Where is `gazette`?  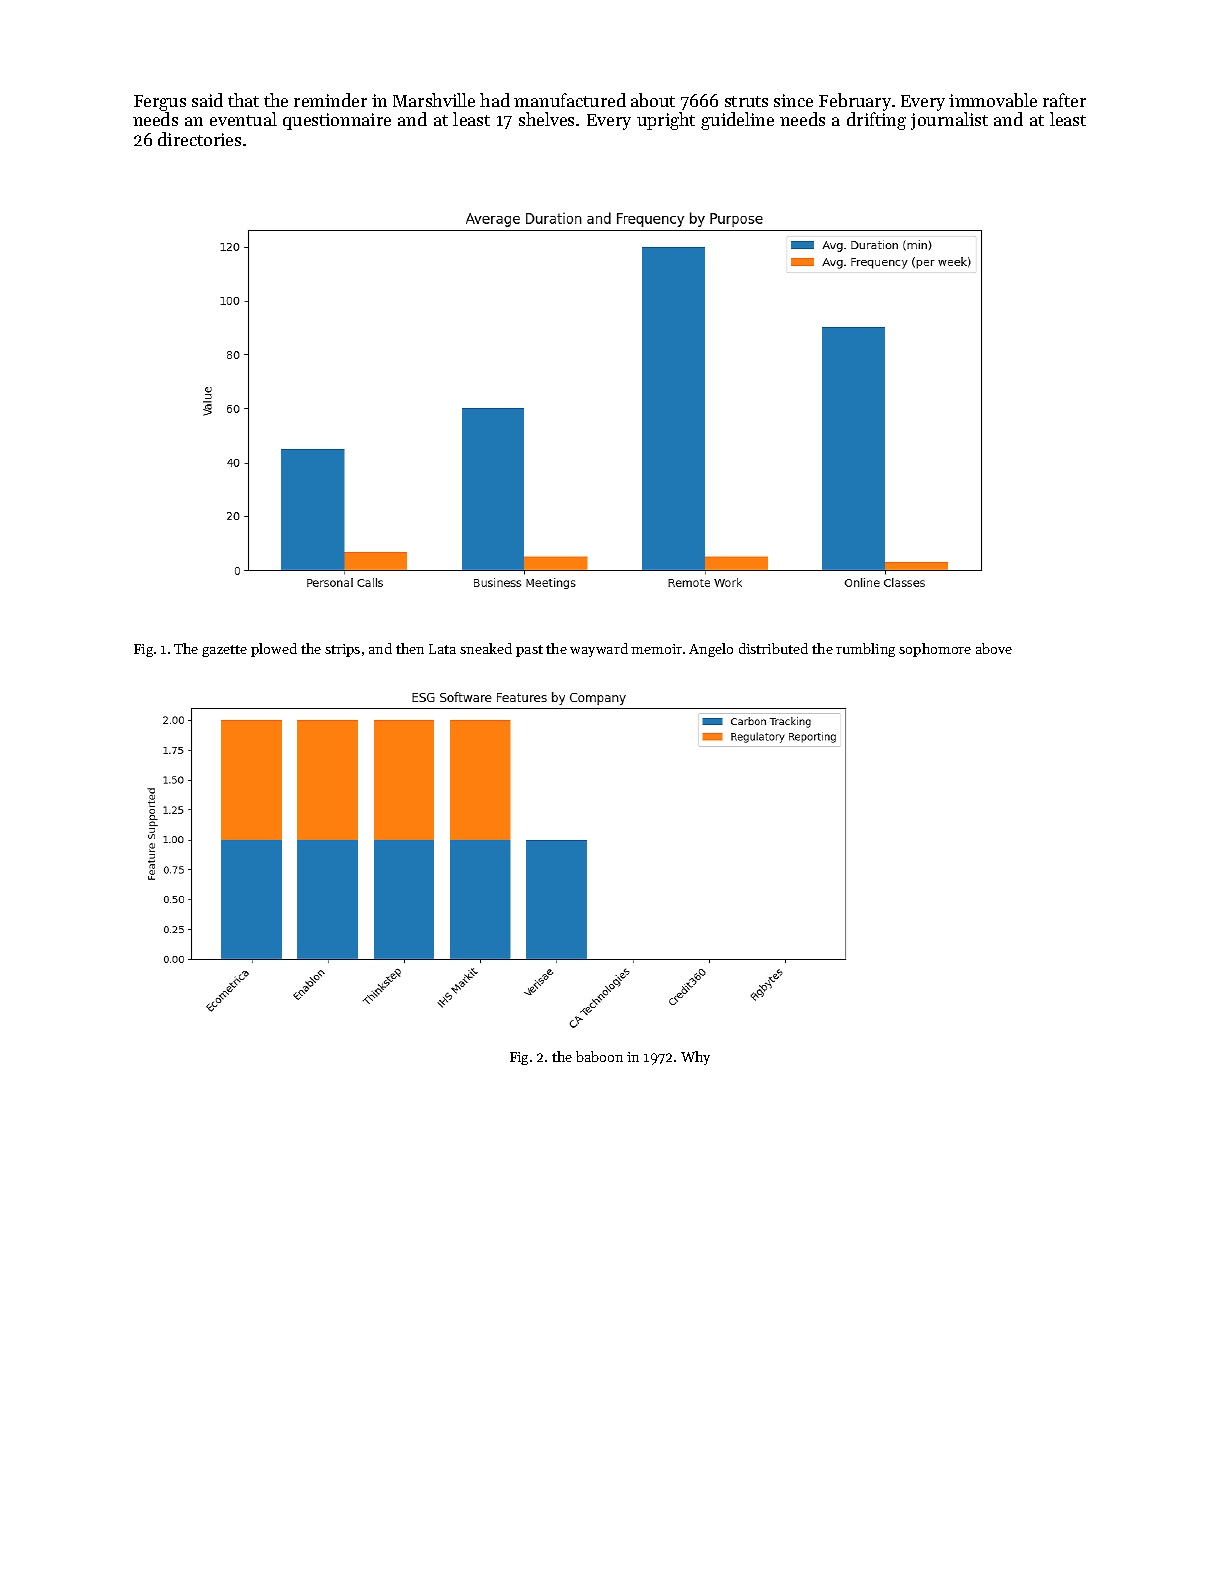 gazette is located at coordinates (224, 651).
